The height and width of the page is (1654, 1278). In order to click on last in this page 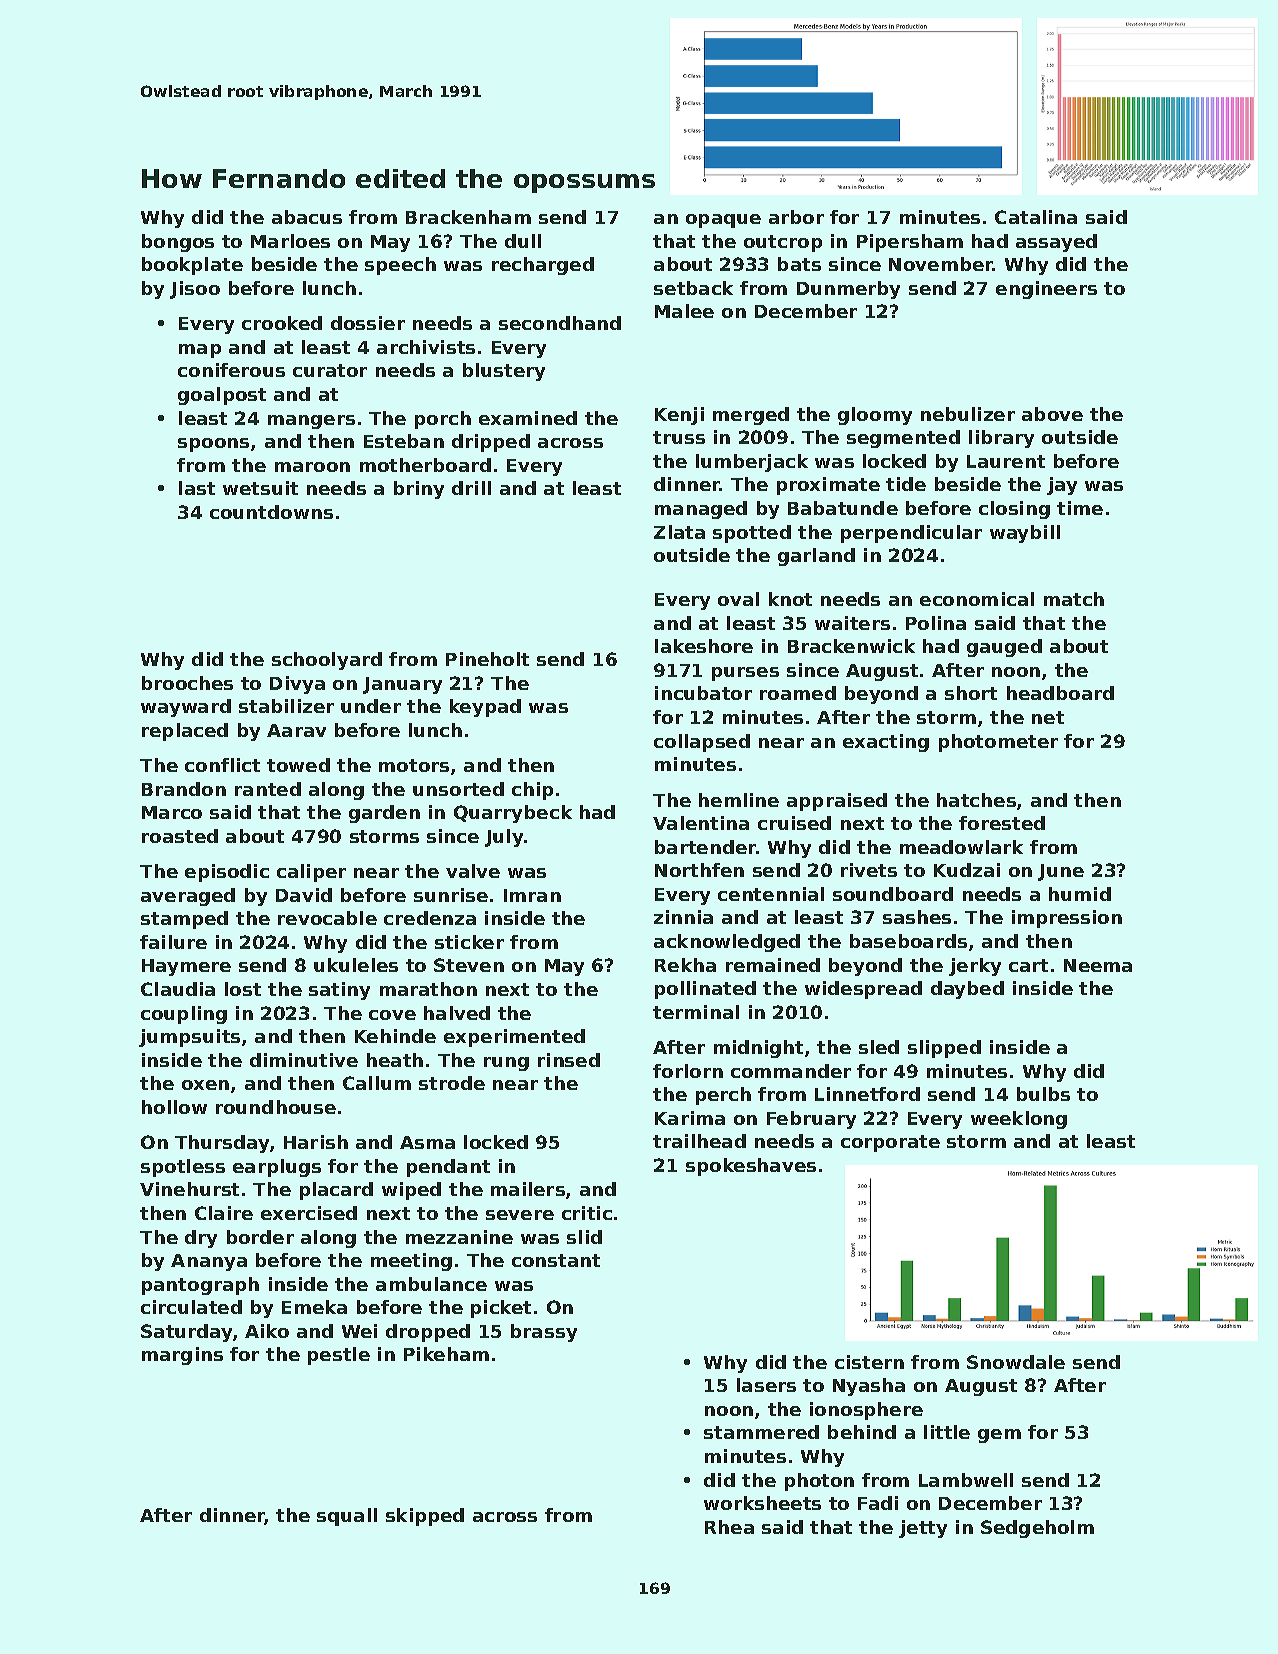, I will do `click(197, 488)`.
